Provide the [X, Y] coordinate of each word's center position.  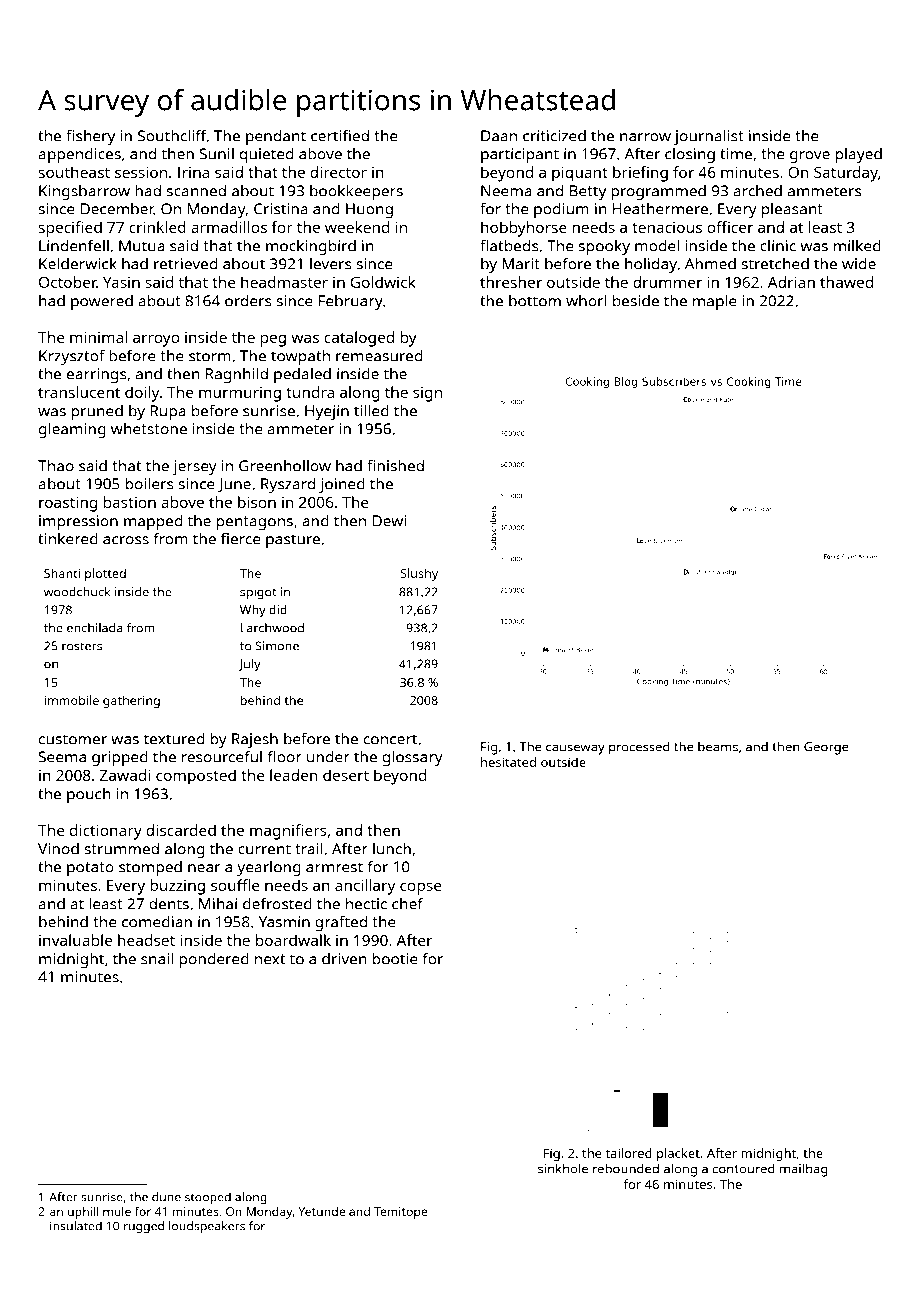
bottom [535, 301]
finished [395, 465]
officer [730, 227]
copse [421, 888]
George [826, 748]
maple [715, 302]
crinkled [157, 227]
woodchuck [77, 592]
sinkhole [563, 1168]
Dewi [389, 521]
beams [718, 747]
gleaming [72, 430]
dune [166, 1197]
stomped [150, 868]
